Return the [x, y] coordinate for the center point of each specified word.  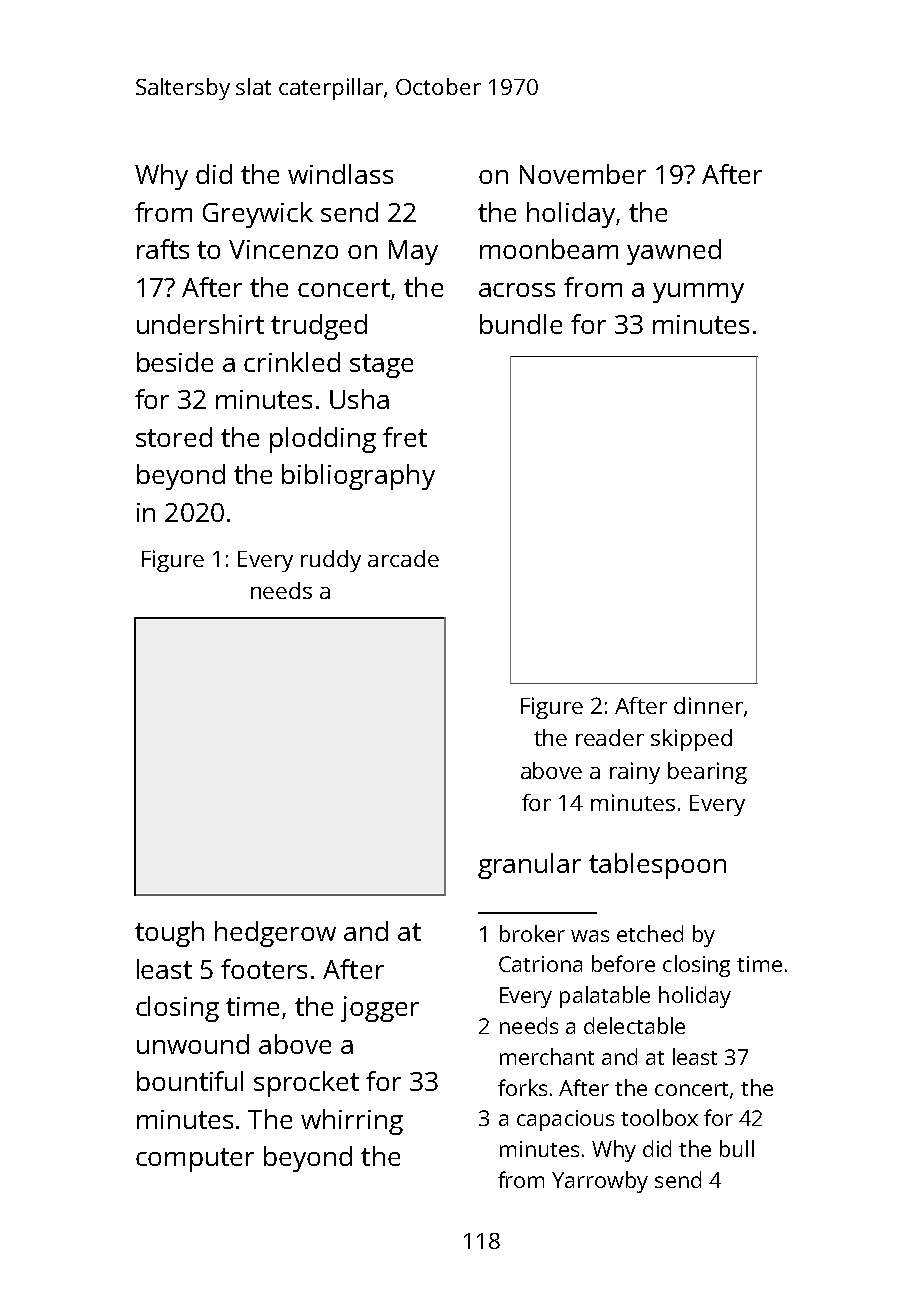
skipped [691, 740]
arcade [403, 558]
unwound [193, 1044]
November [583, 174]
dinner [708, 705]
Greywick [258, 215]
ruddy [331, 561]
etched [650, 933]
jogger [380, 1009]
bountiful [190, 1081]
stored [174, 437]
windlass [340, 174]
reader [610, 737]
